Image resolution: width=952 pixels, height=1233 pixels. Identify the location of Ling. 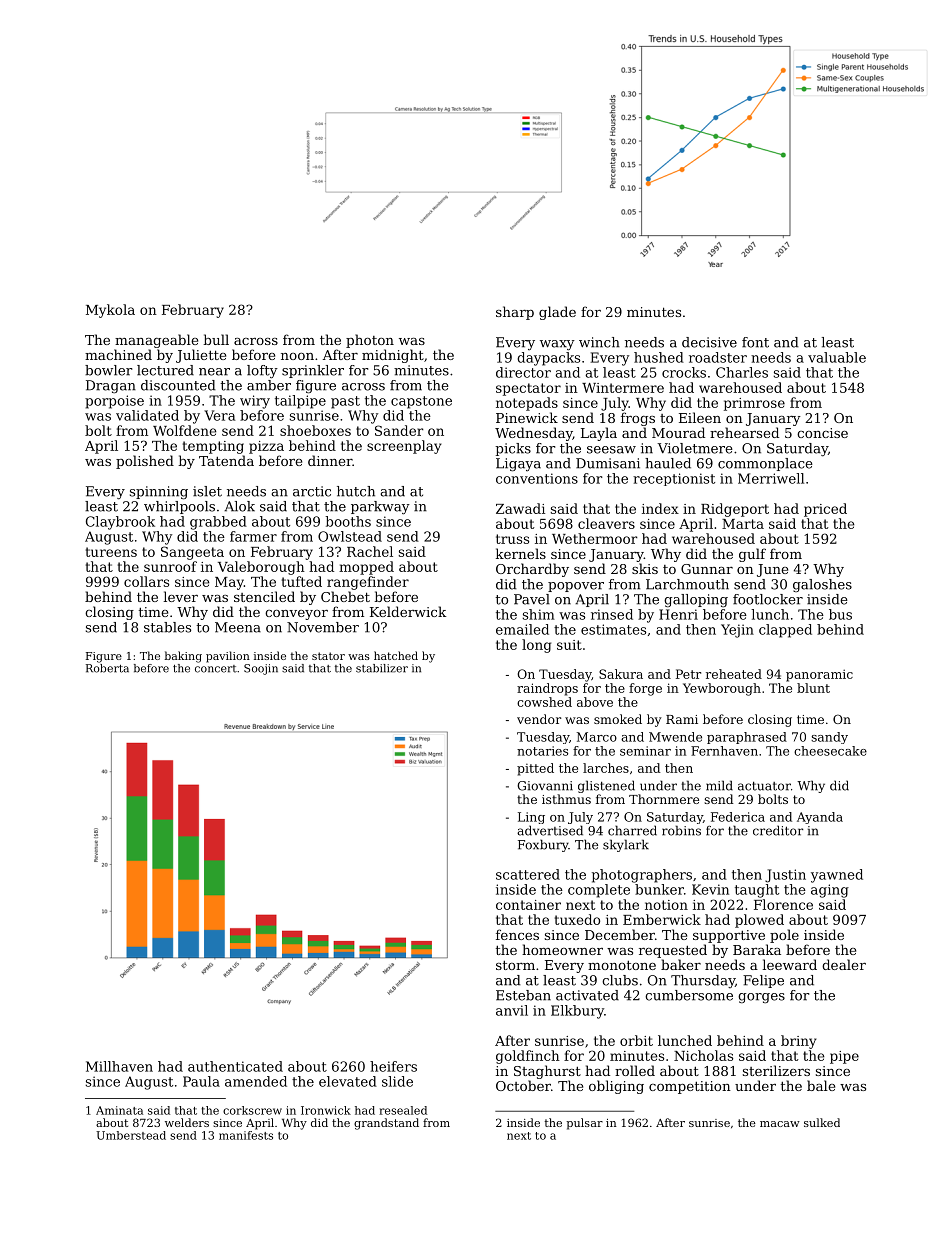
(531, 818).
